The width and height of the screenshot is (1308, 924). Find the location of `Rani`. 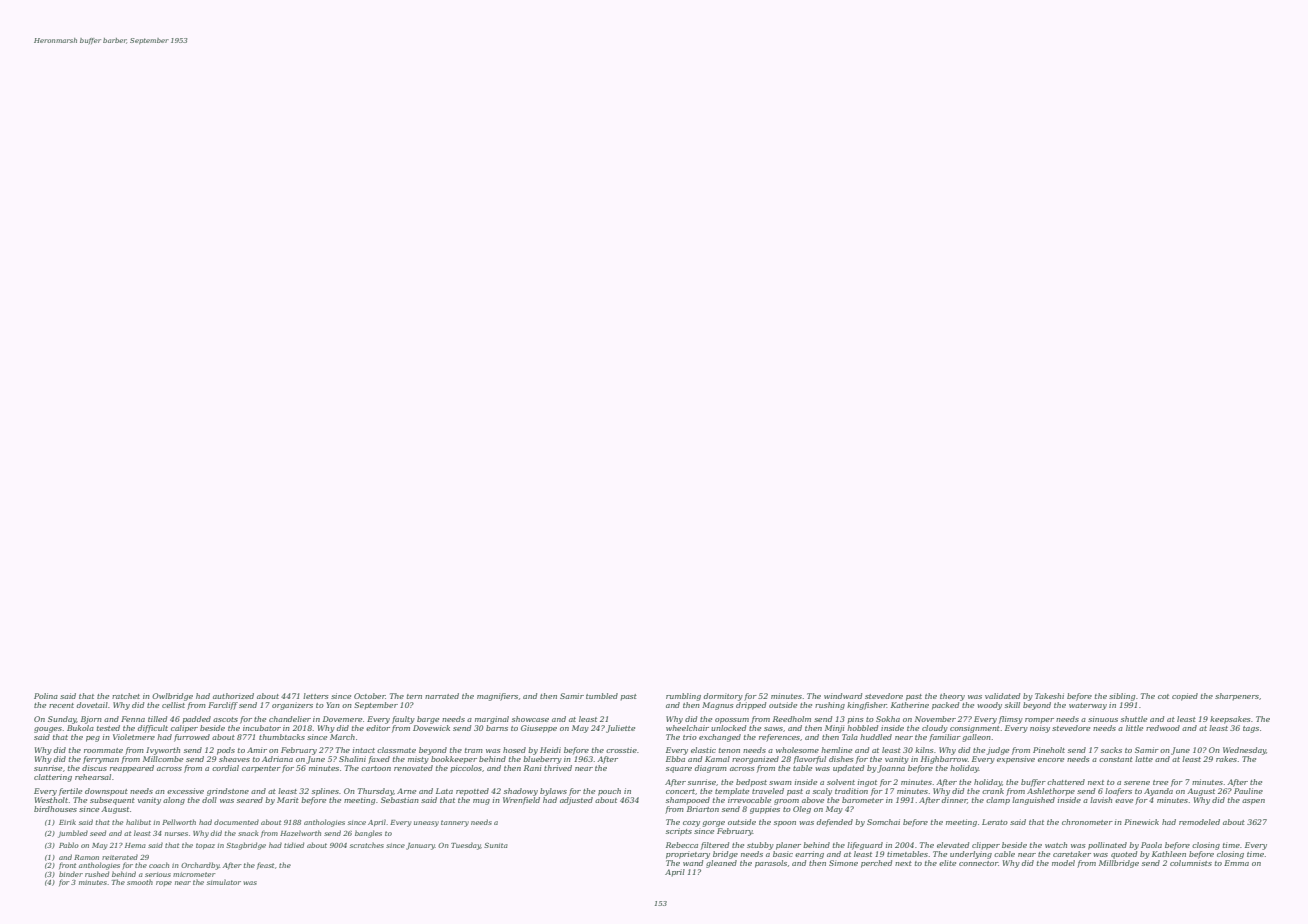

Rani is located at coordinates (532, 768).
